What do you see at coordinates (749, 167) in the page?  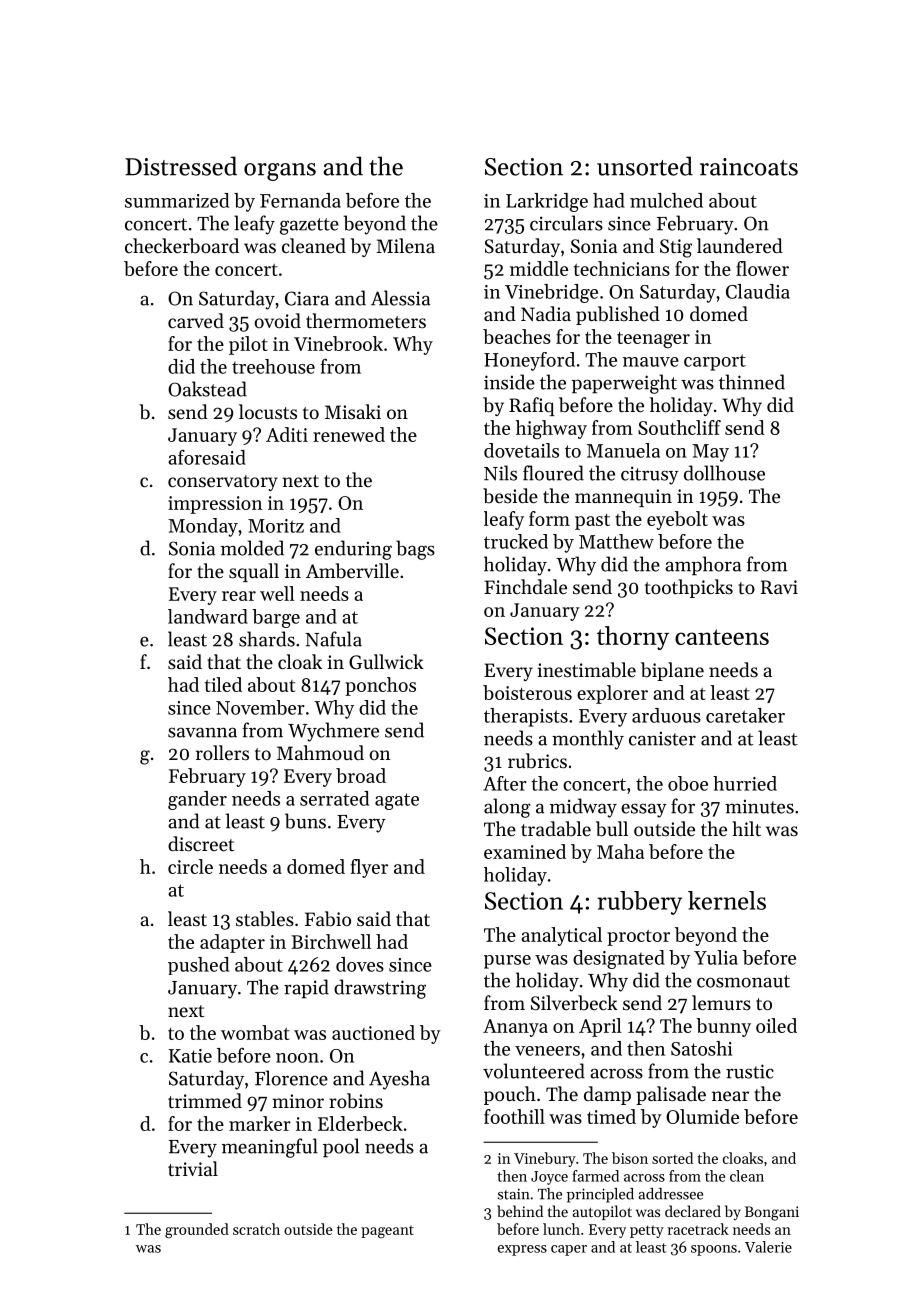 I see `raincoats` at bounding box center [749, 167].
